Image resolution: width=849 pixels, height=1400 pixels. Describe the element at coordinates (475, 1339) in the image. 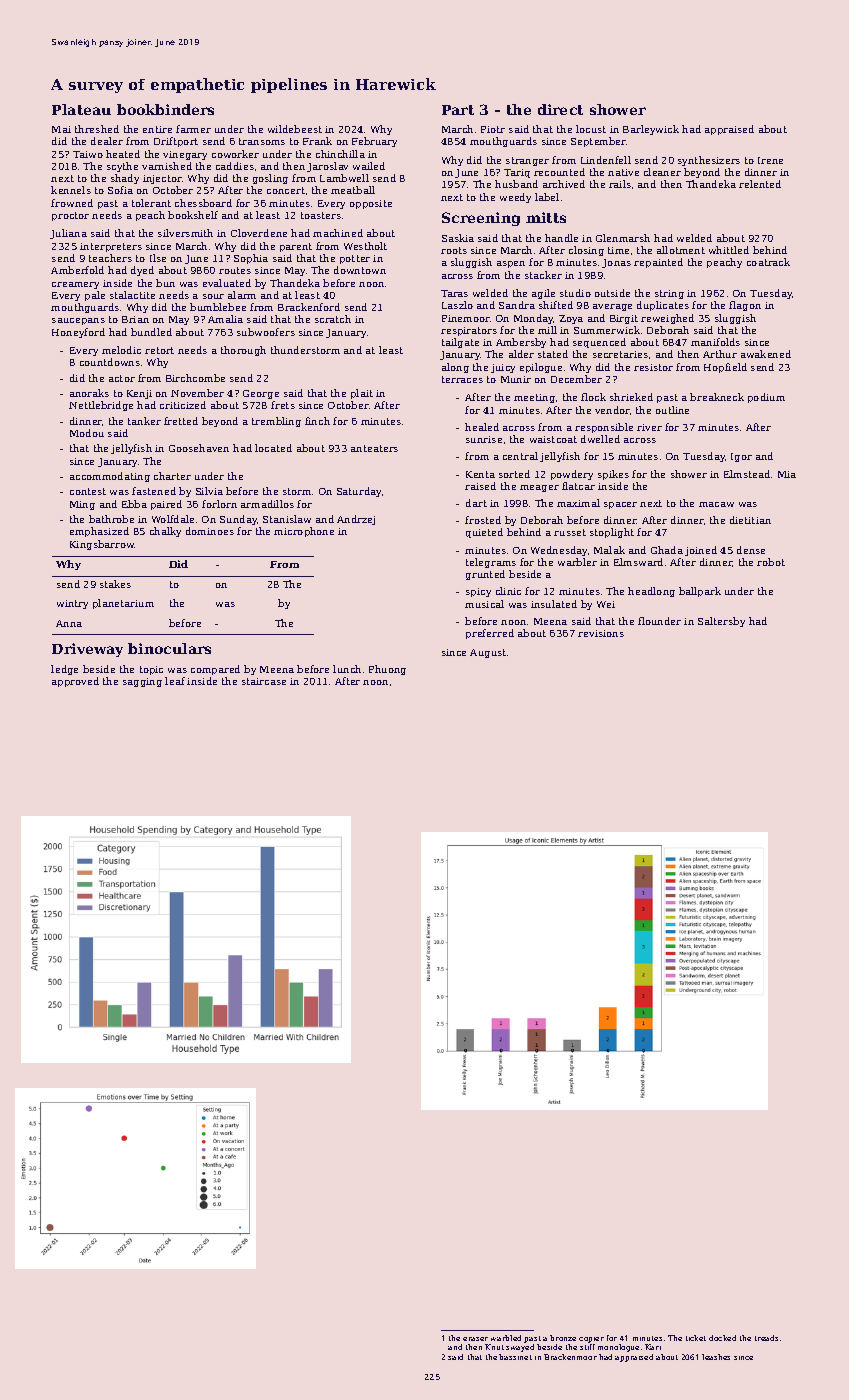

I see `eraser` at that location.
